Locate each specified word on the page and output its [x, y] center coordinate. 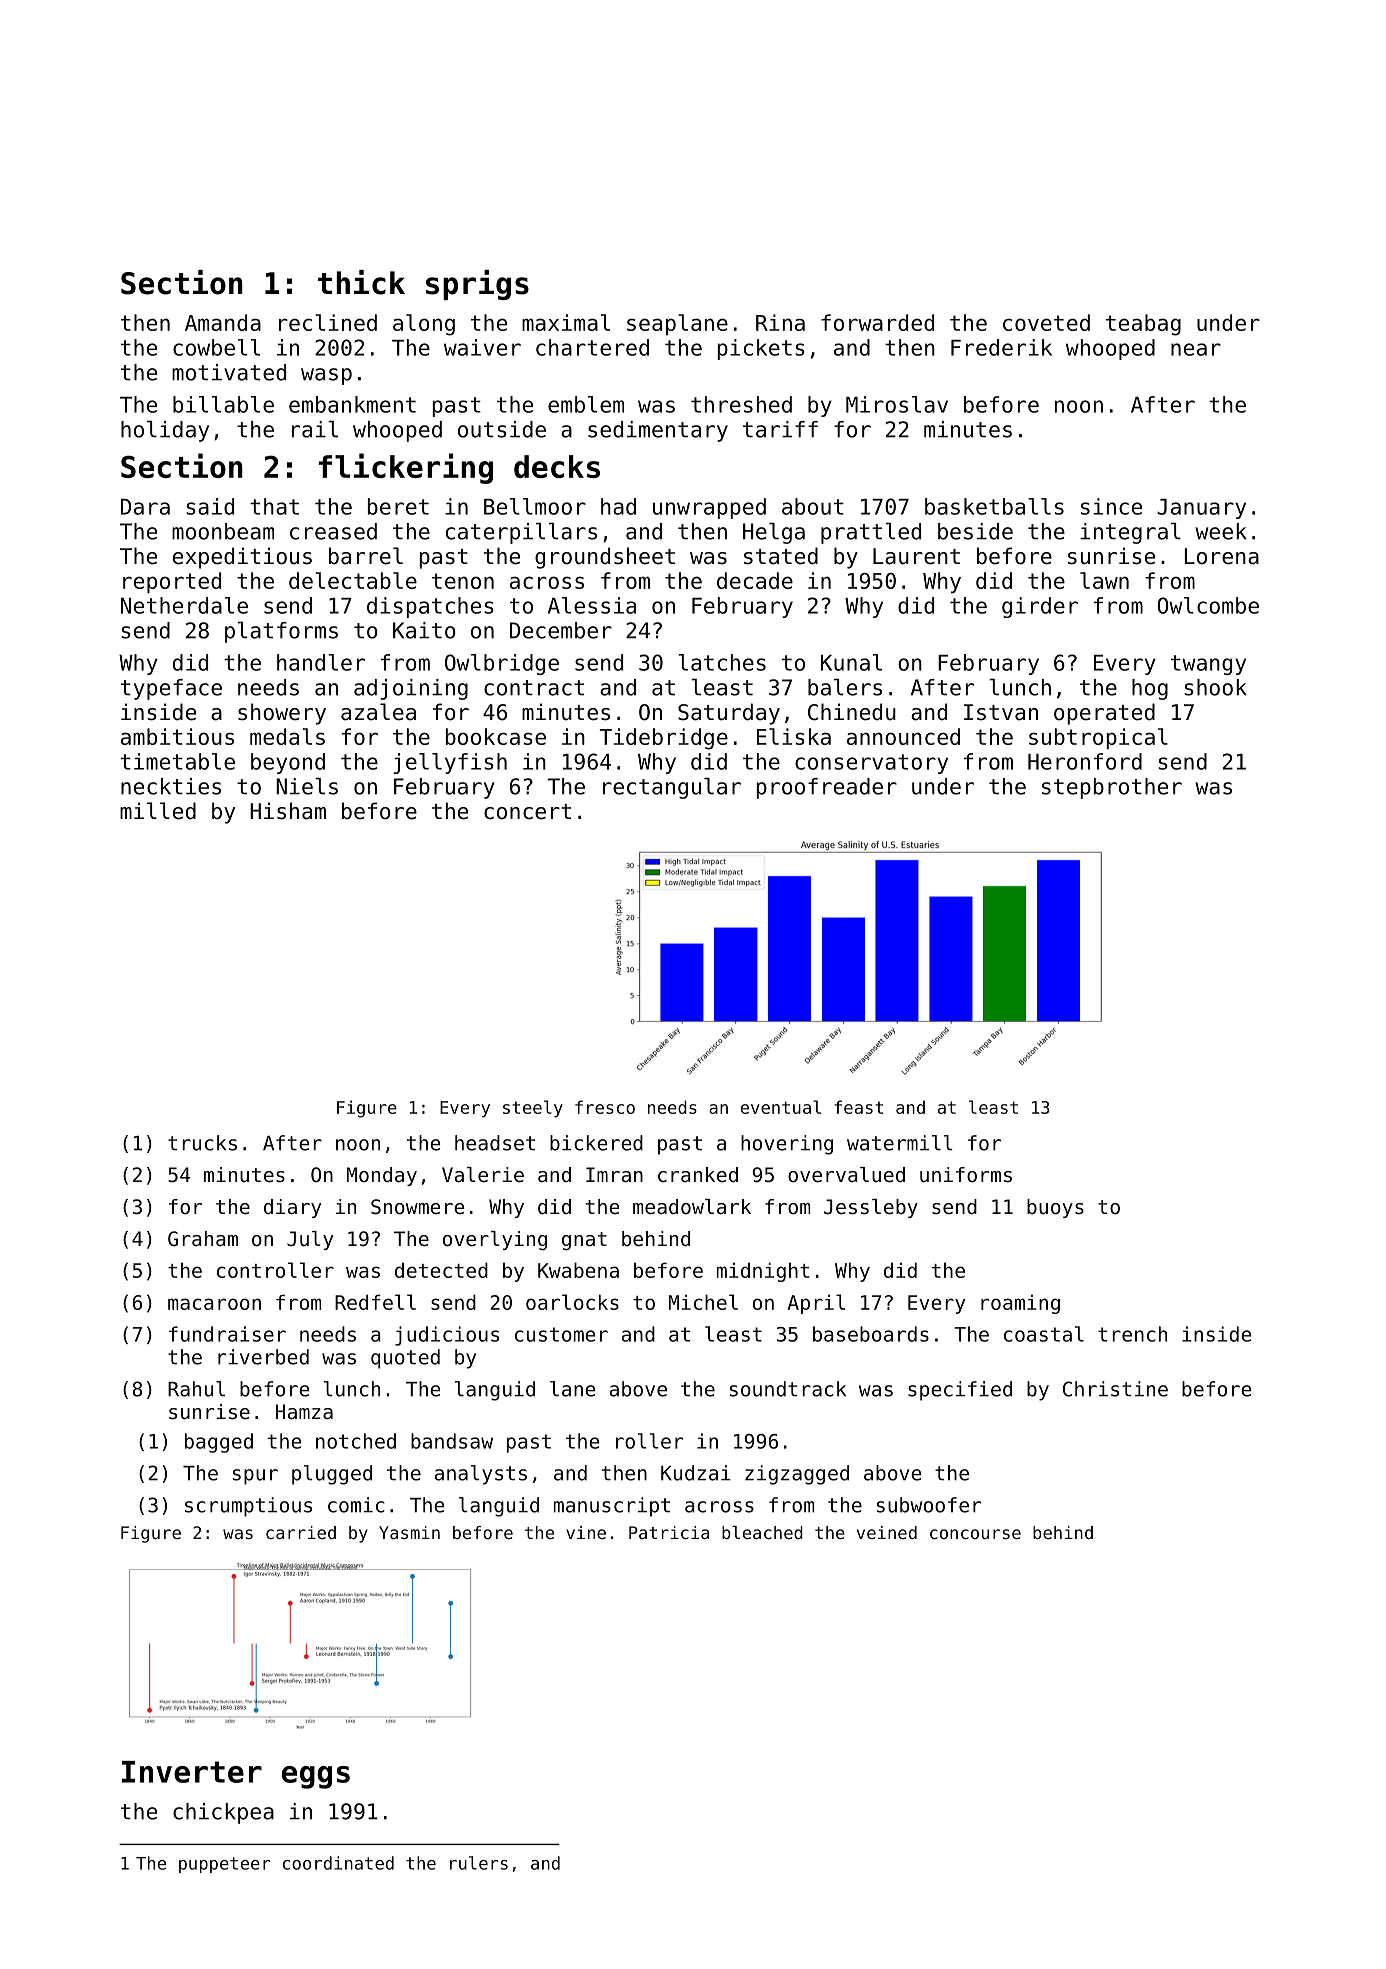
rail [315, 429]
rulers [479, 1863]
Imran [614, 1175]
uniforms [966, 1175]
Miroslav [897, 404]
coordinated [338, 1863]
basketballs [994, 506]
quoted [405, 1359]
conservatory [871, 764]
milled [158, 811]
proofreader [826, 788]
